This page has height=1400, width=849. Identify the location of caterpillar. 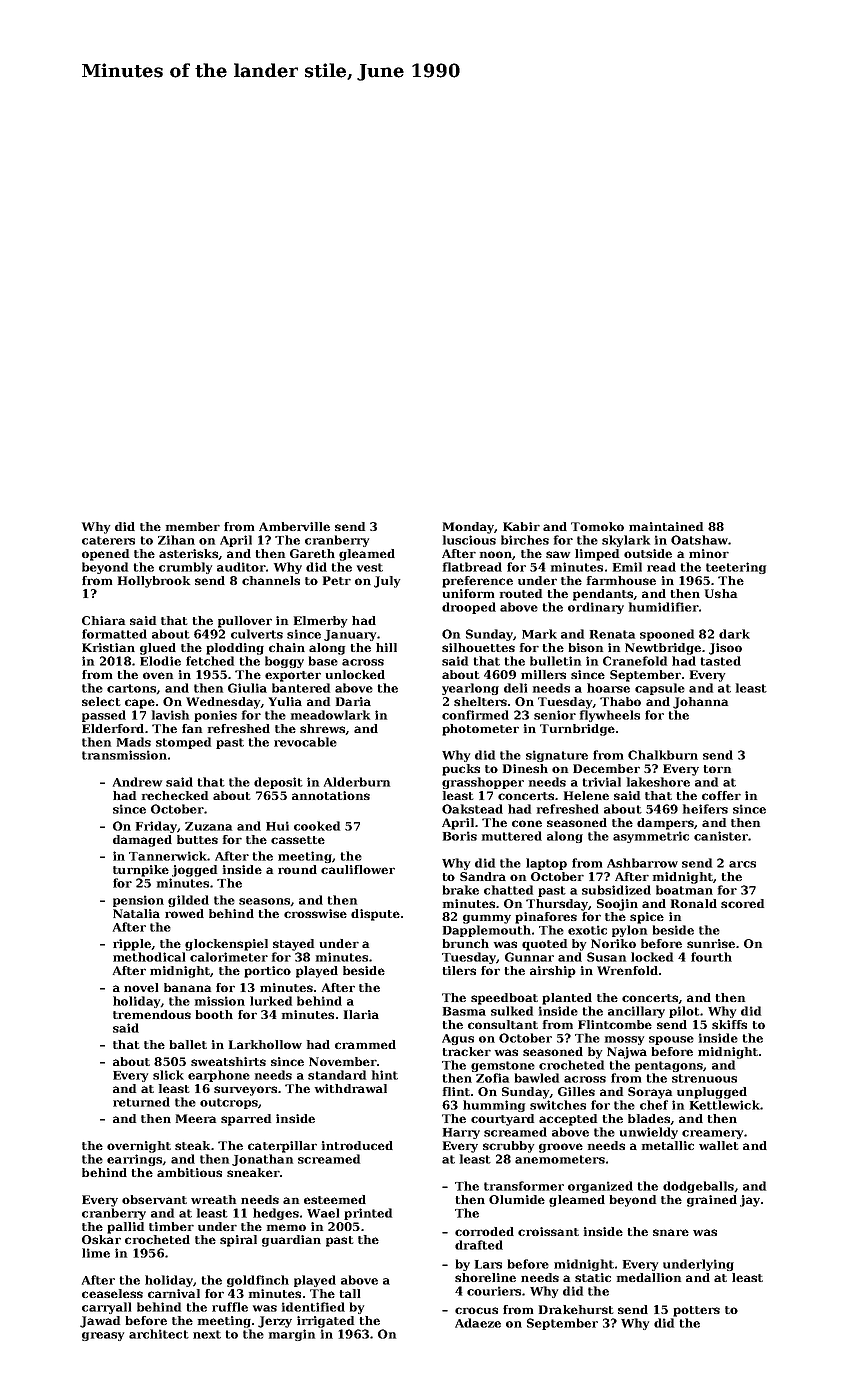
(282, 1147).
